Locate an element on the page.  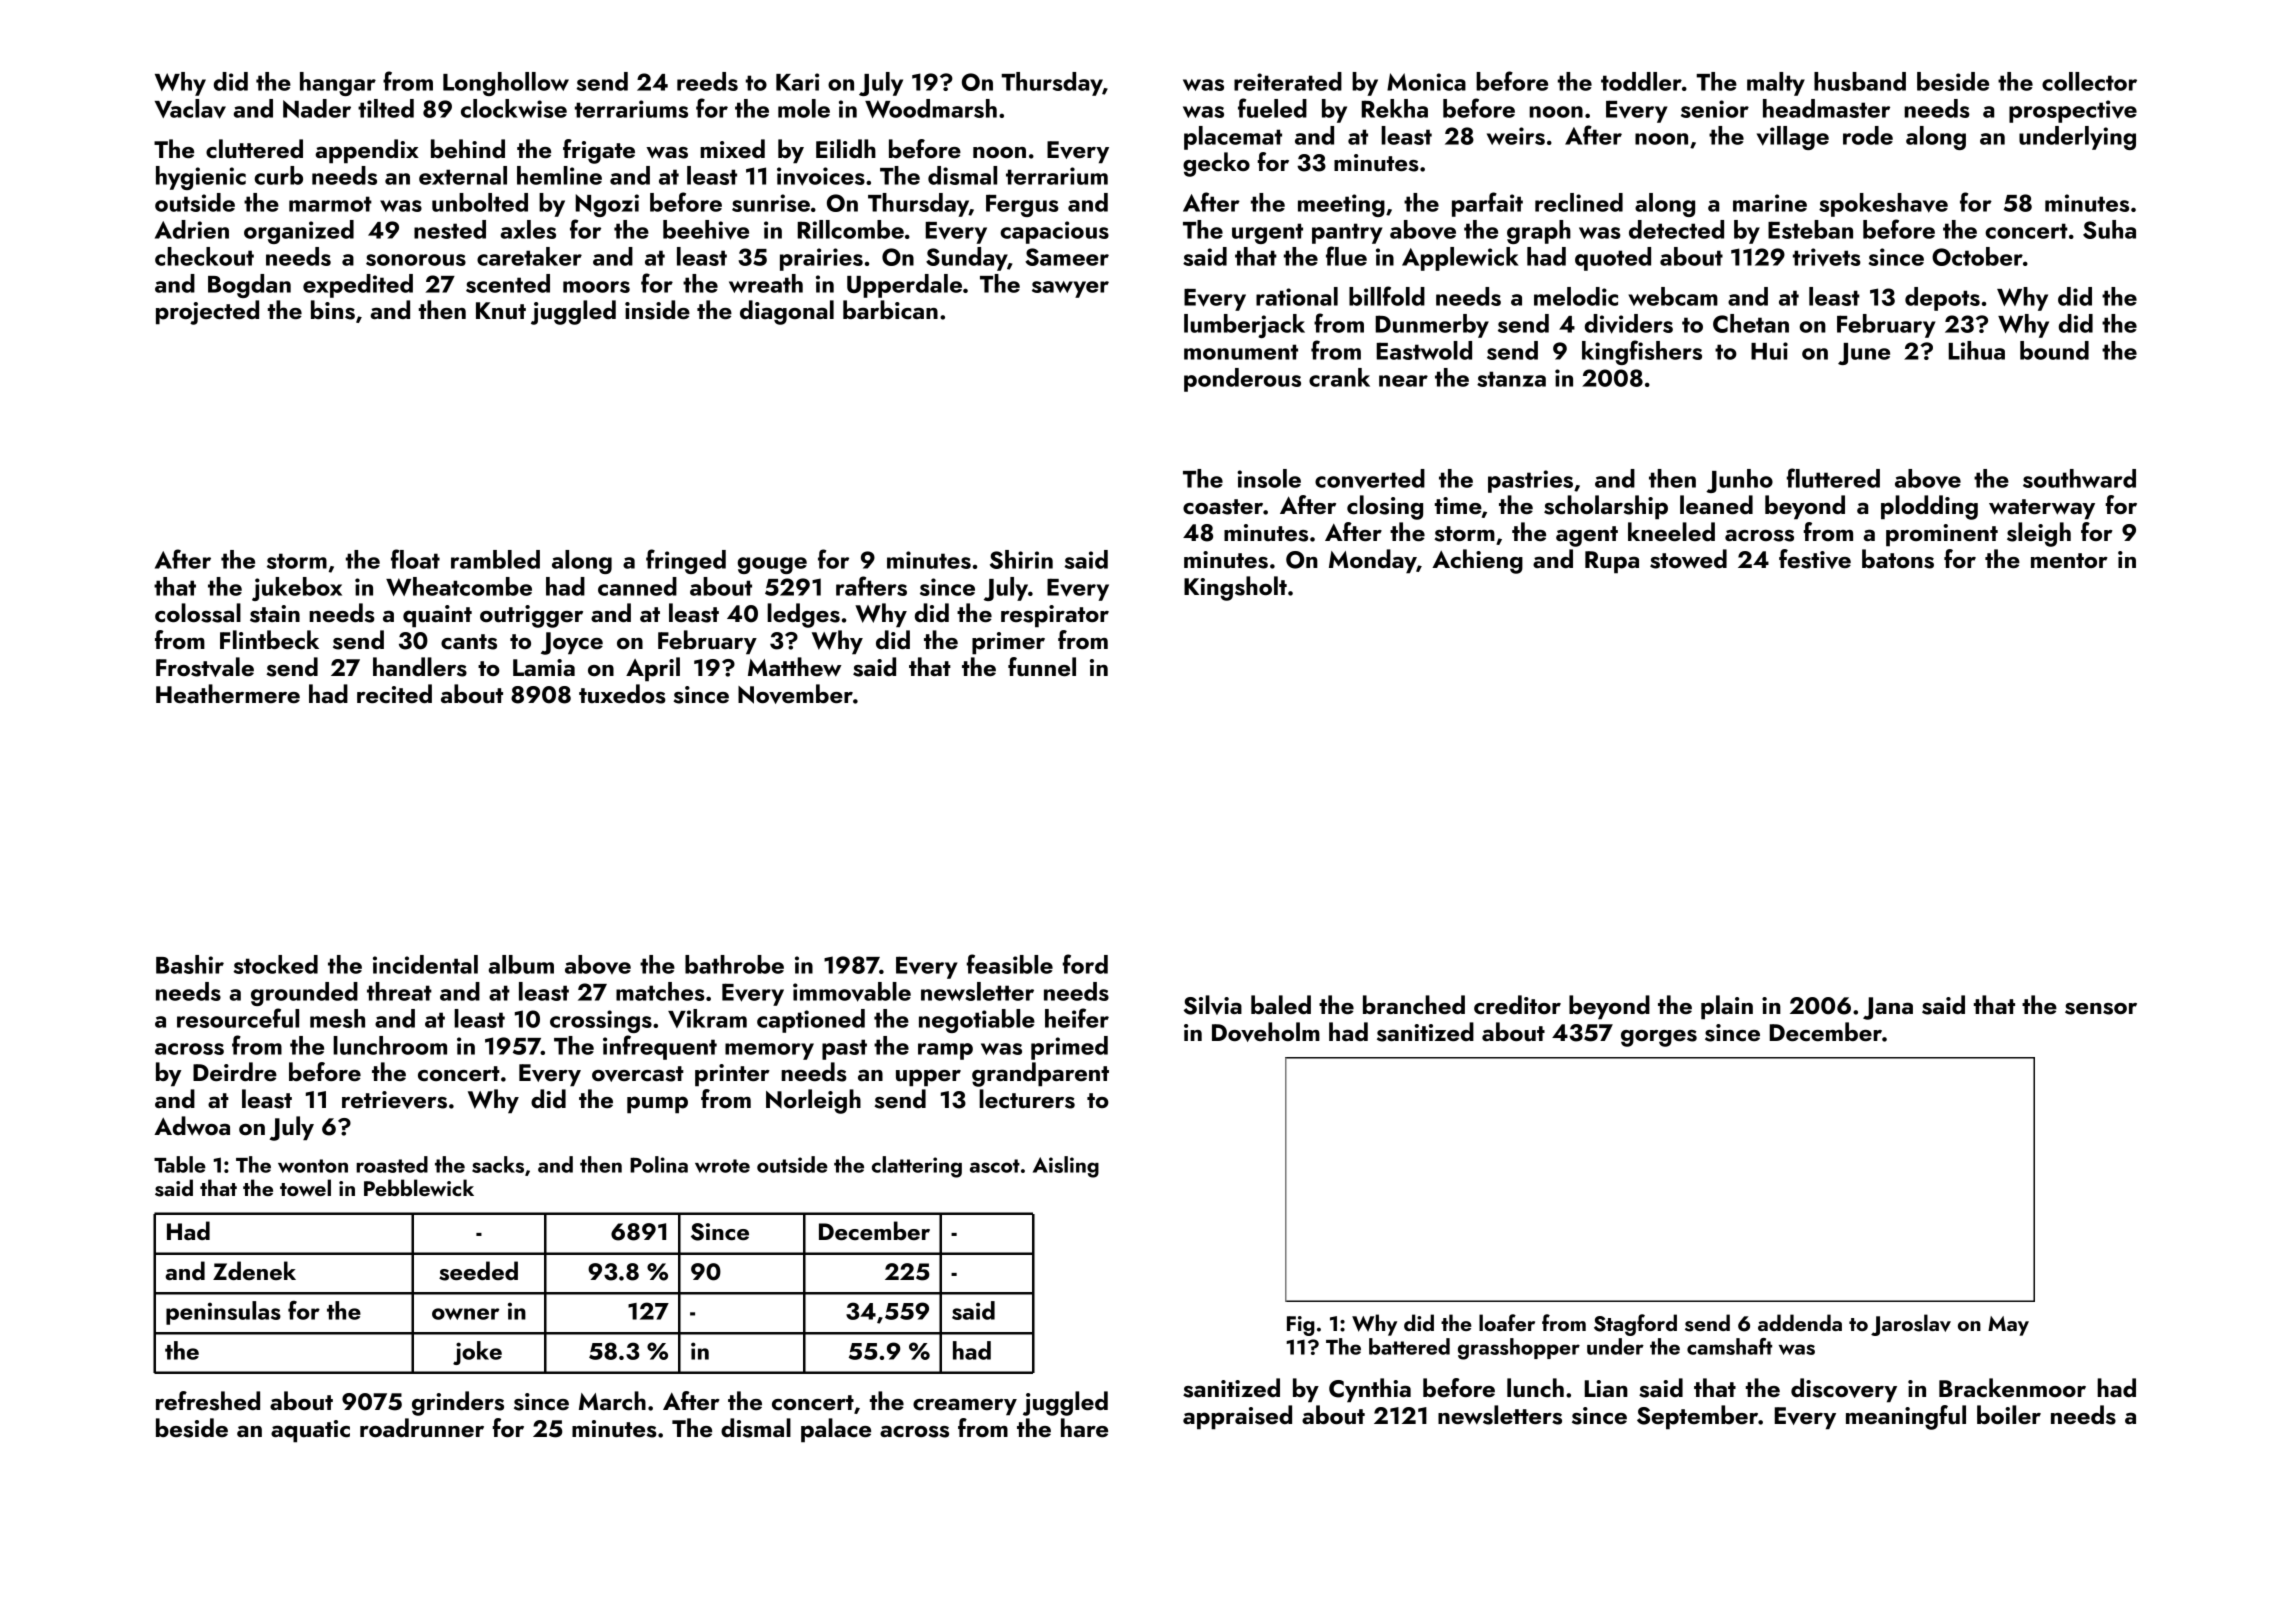
cluttered is located at coordinates (254, 149).
